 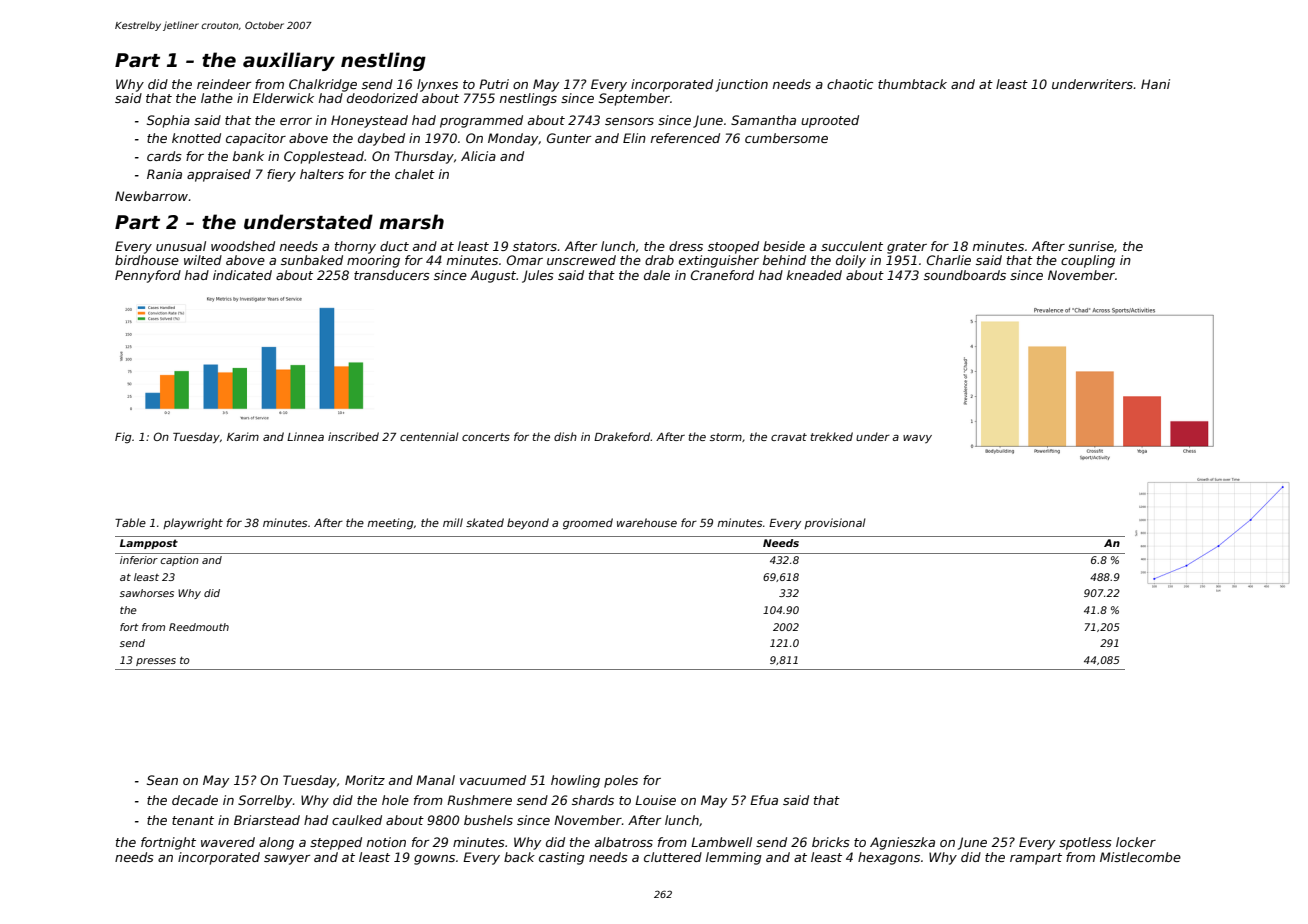 I want to click on howling, so click(x=575, y=781).
